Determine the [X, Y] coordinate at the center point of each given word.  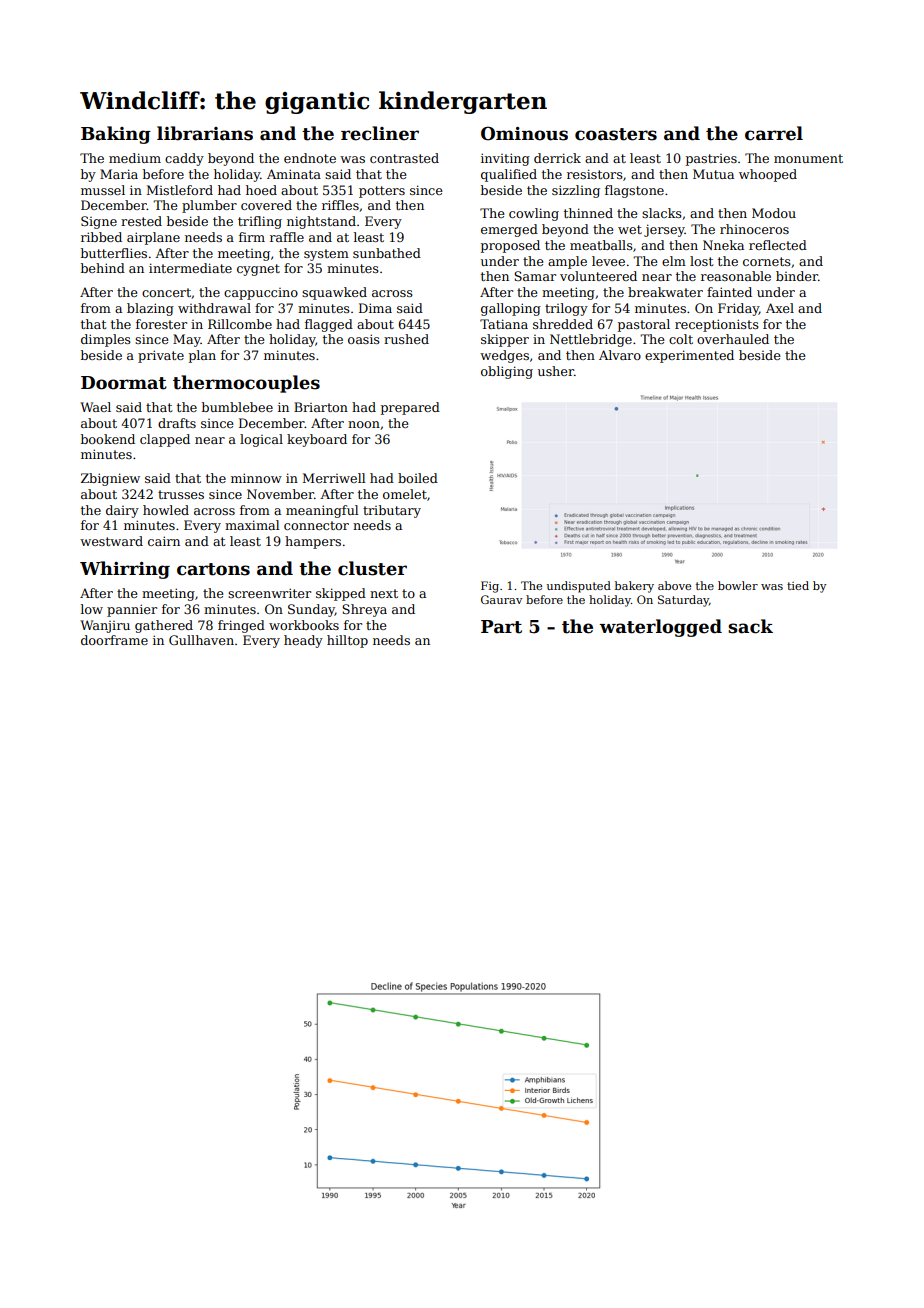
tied [798, 585]
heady [303, 641]
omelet [405, 494]
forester [161, 324]
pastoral [644, 325]
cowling [534, 214]
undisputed [579, 587]
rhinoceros [754, 229]
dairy [122, 511]
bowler [738, 585]
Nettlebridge [591, 340]
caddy [184, 159]
